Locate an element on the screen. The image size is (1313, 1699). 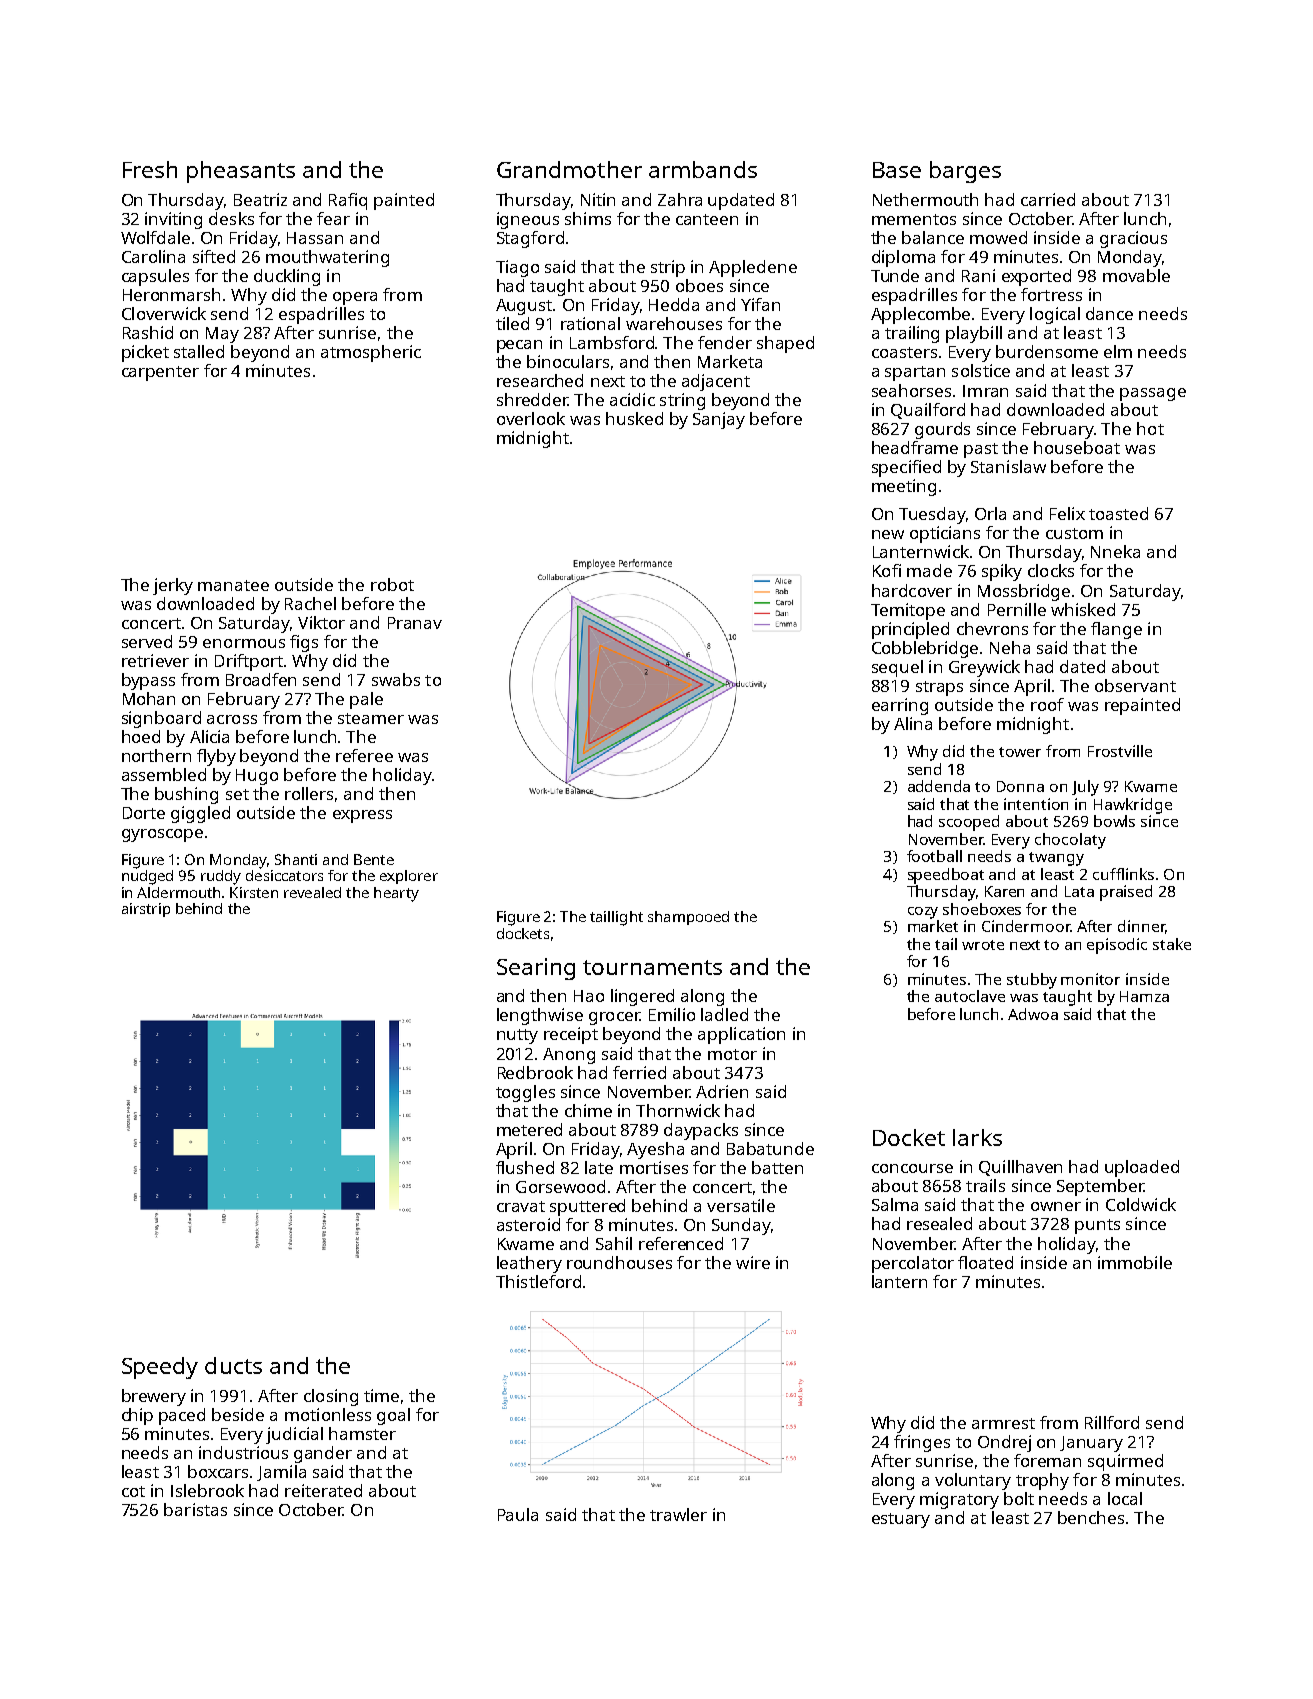
passage is located at coordinates (1153, 394).
